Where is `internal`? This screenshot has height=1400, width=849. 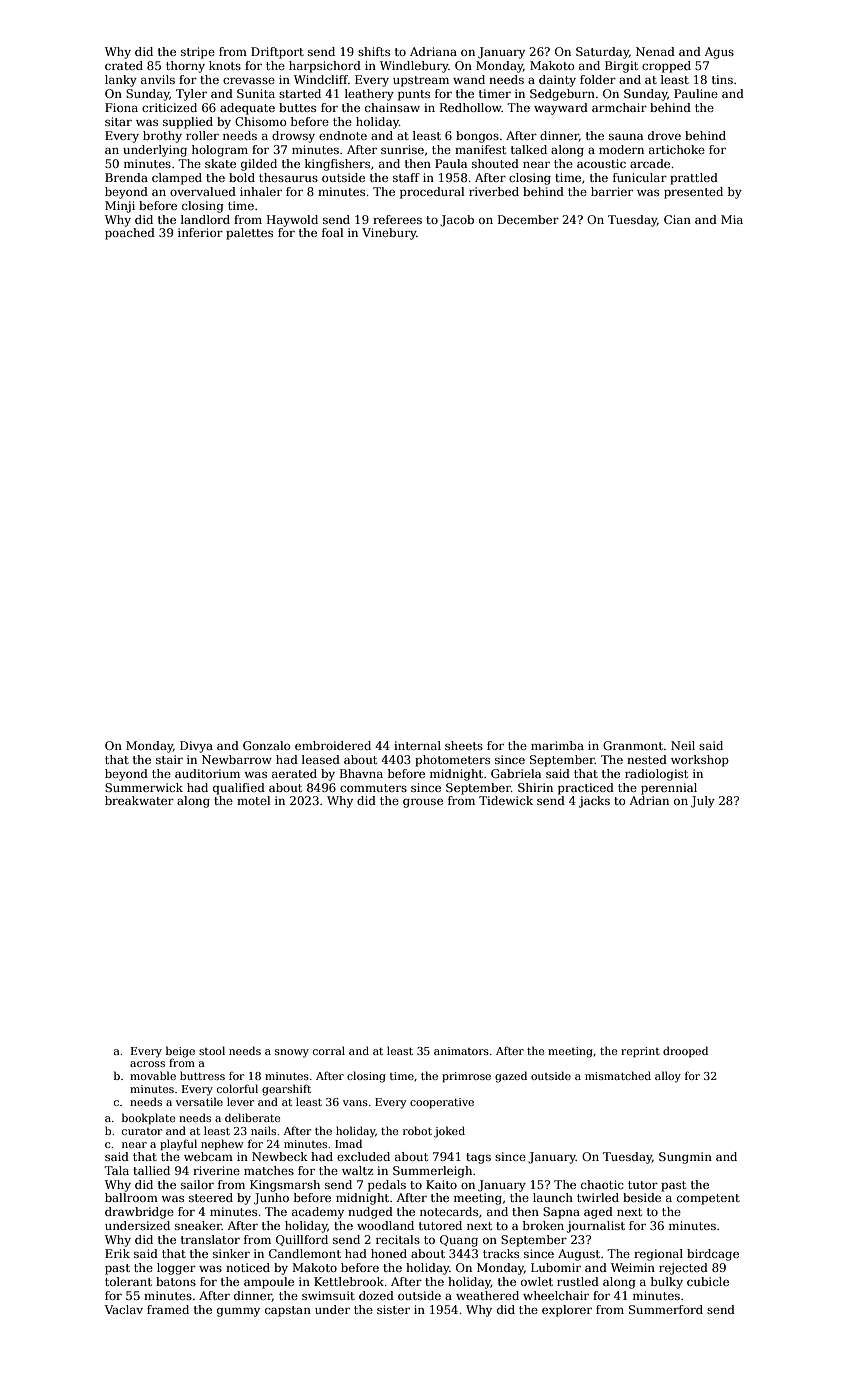 internal is located at coordinates (417, 745).
